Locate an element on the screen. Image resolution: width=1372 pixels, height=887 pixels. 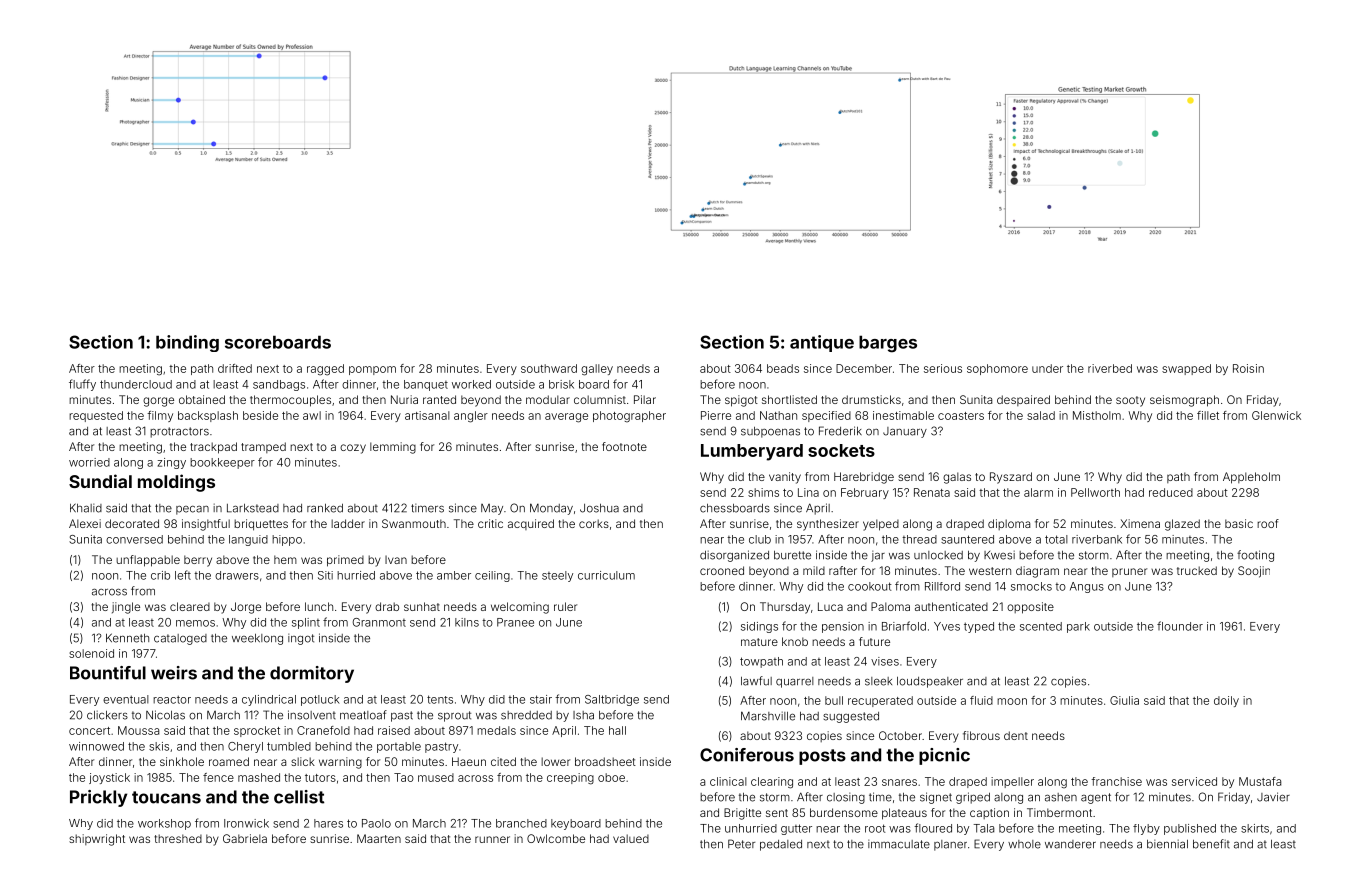
Maarten is located at coordinates (379, 838).
